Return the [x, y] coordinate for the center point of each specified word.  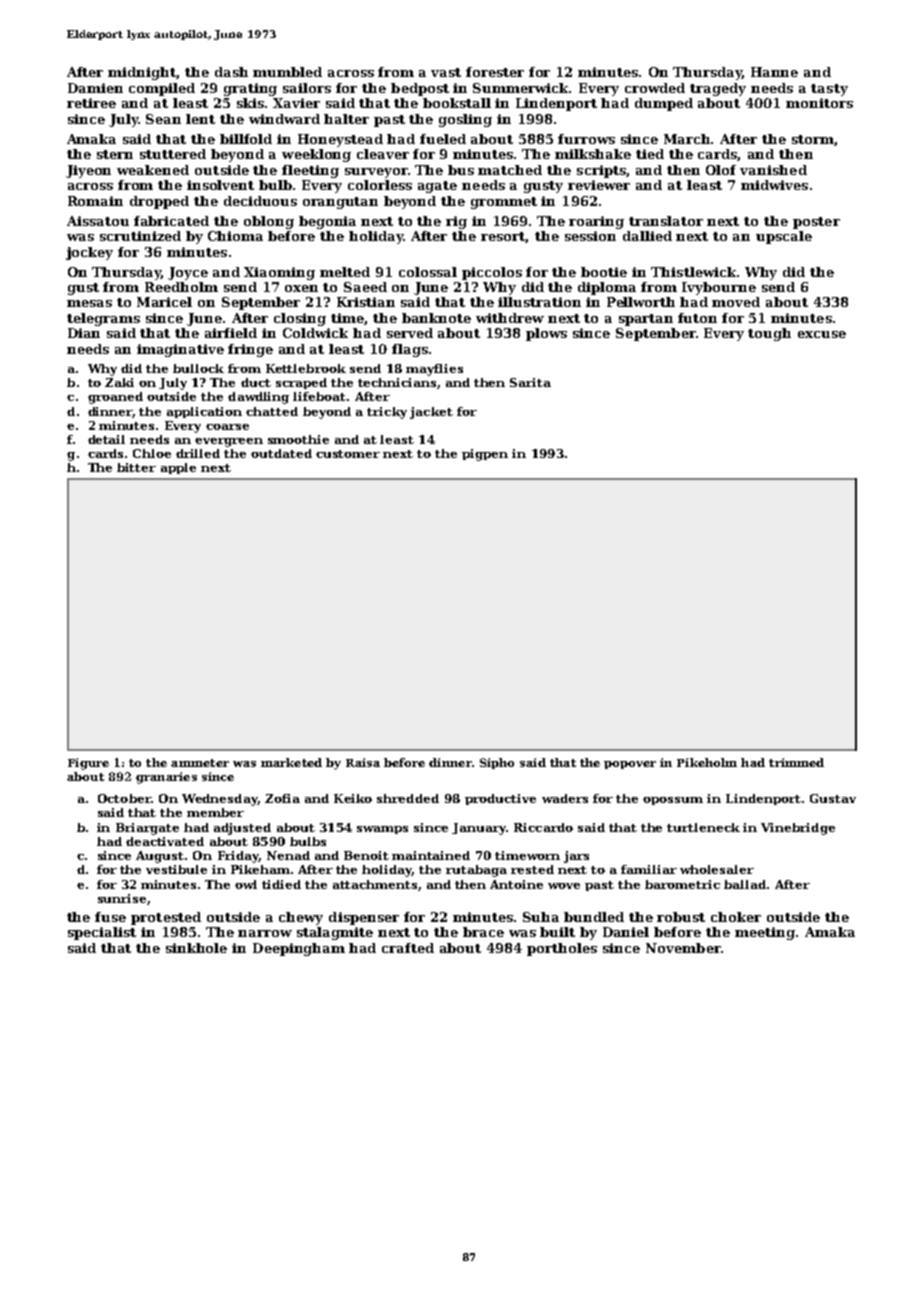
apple [178, 468]
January [479, 829]
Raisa [363, 762]
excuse [822, 334]
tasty [829, 90]
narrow [265, 933]
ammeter [200, 763]
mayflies [434, 370]
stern [115, 154]
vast [446, 72]
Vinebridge [798, 829]
